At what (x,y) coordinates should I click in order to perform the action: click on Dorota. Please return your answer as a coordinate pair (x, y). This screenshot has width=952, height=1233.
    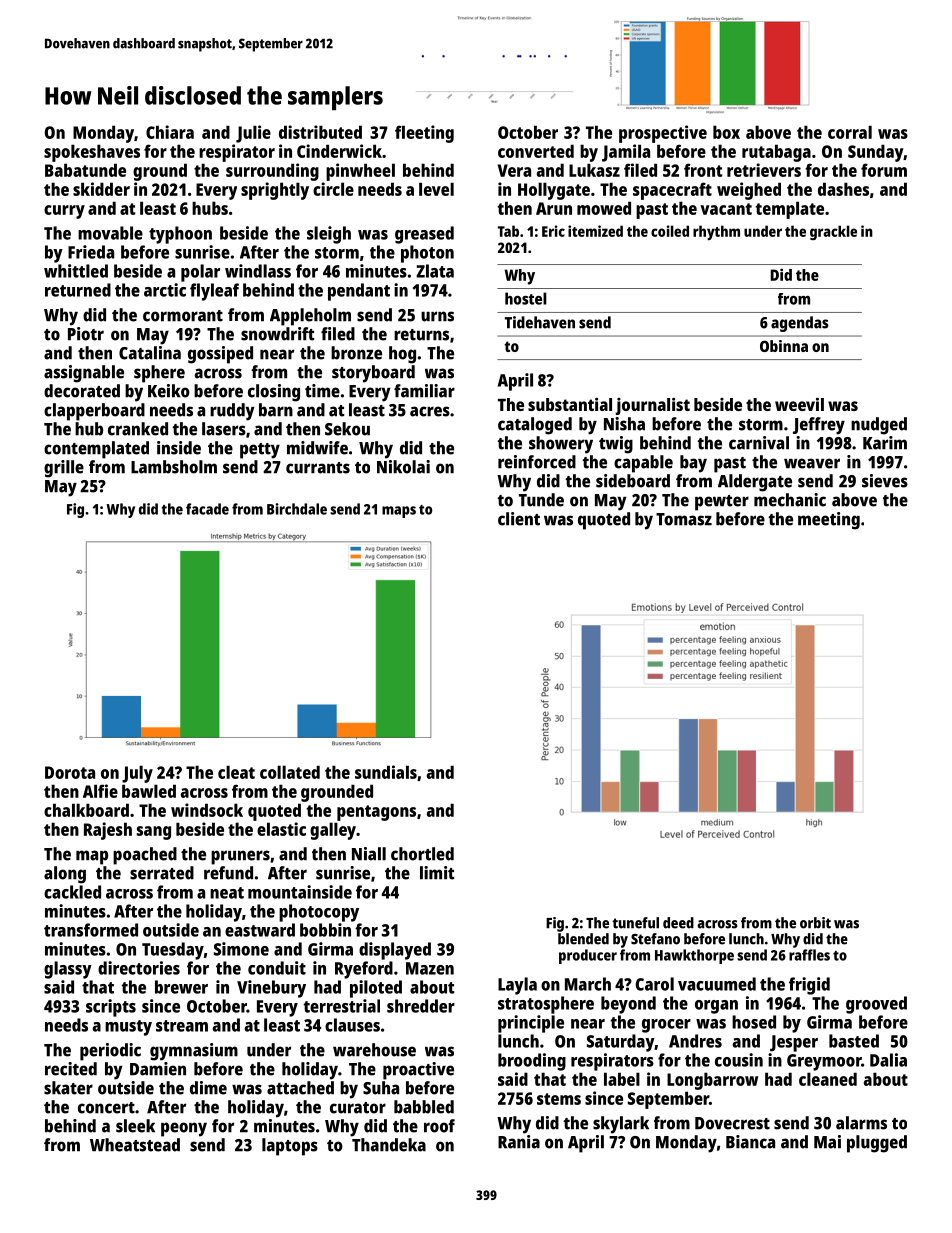
    Looking at the image, I should click on (70, 772).
